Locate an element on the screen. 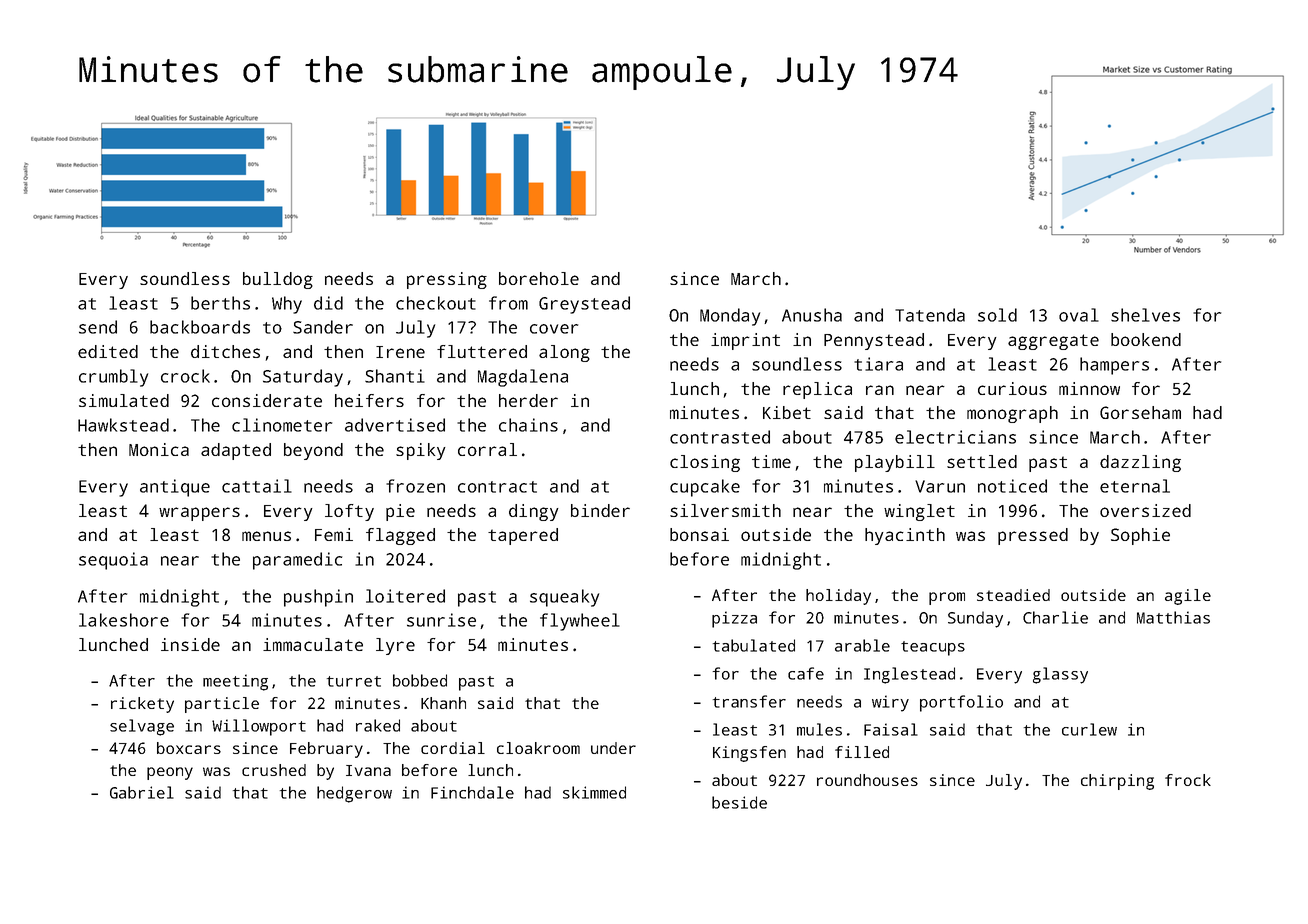 The height and width of the screenshot is (924, 1308). Kingsfen is located at coordinates (749, 754).
